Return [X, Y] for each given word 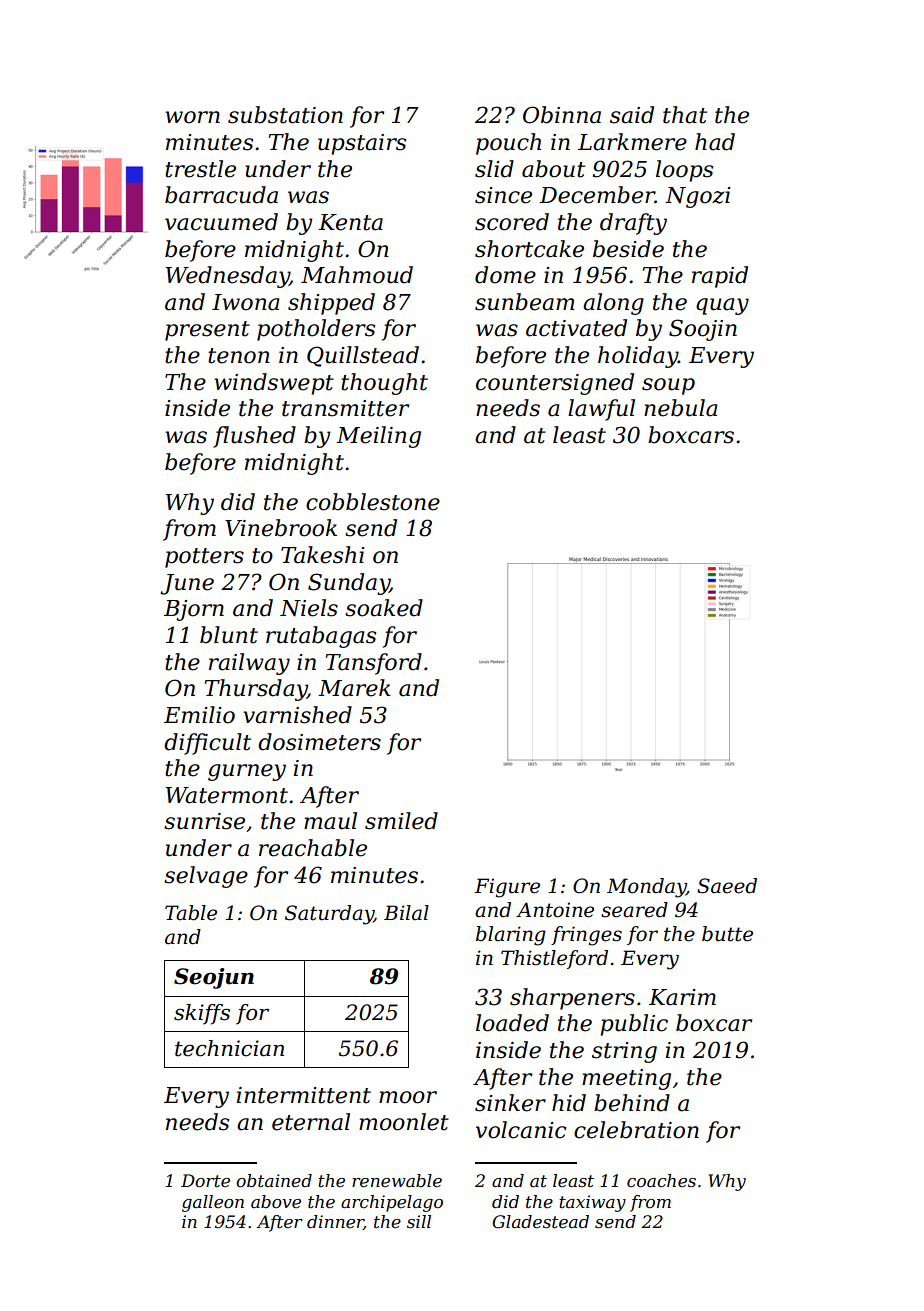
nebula [680, 408]
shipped [331, 304]
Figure [507, 888]
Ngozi [698, 197]
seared [634, 910]
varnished [297, 715]
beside [628, 249]
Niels [309, 608]
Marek [354, 688]
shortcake [529, 249]
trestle [200, 169]
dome [505, 275]
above [276, 1201]
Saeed [727, 886]
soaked [384, 608]
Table [191, 913]
